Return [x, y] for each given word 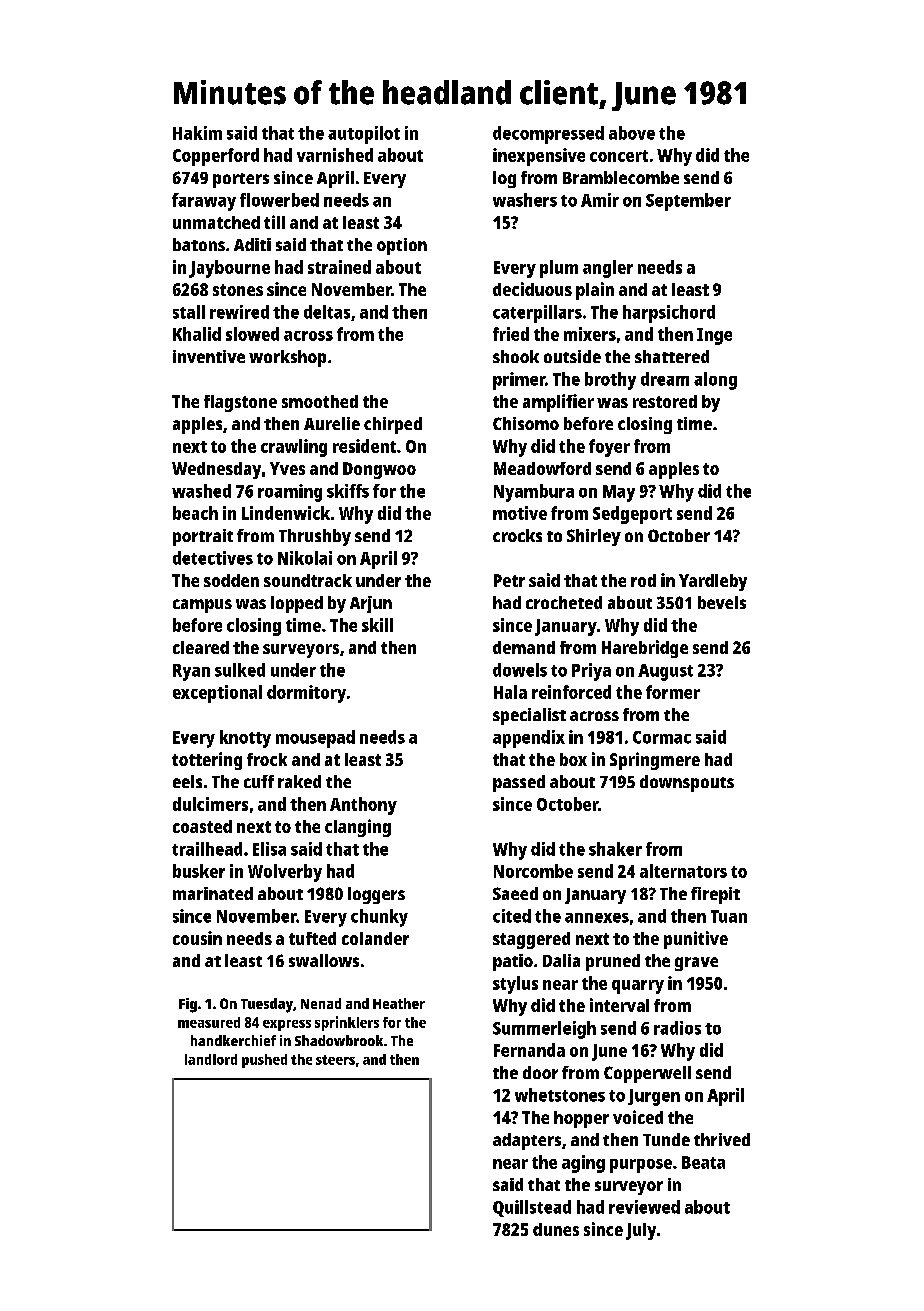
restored [665, 401]
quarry [638, 987]
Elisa [269, 849]
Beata [703, 1162]
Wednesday [216, 470]
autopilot [364, 135]
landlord [211, 1059]
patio [513, 962]
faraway [204, 202]
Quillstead [532, 1208]
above [632, 133]
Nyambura [534, 493]
